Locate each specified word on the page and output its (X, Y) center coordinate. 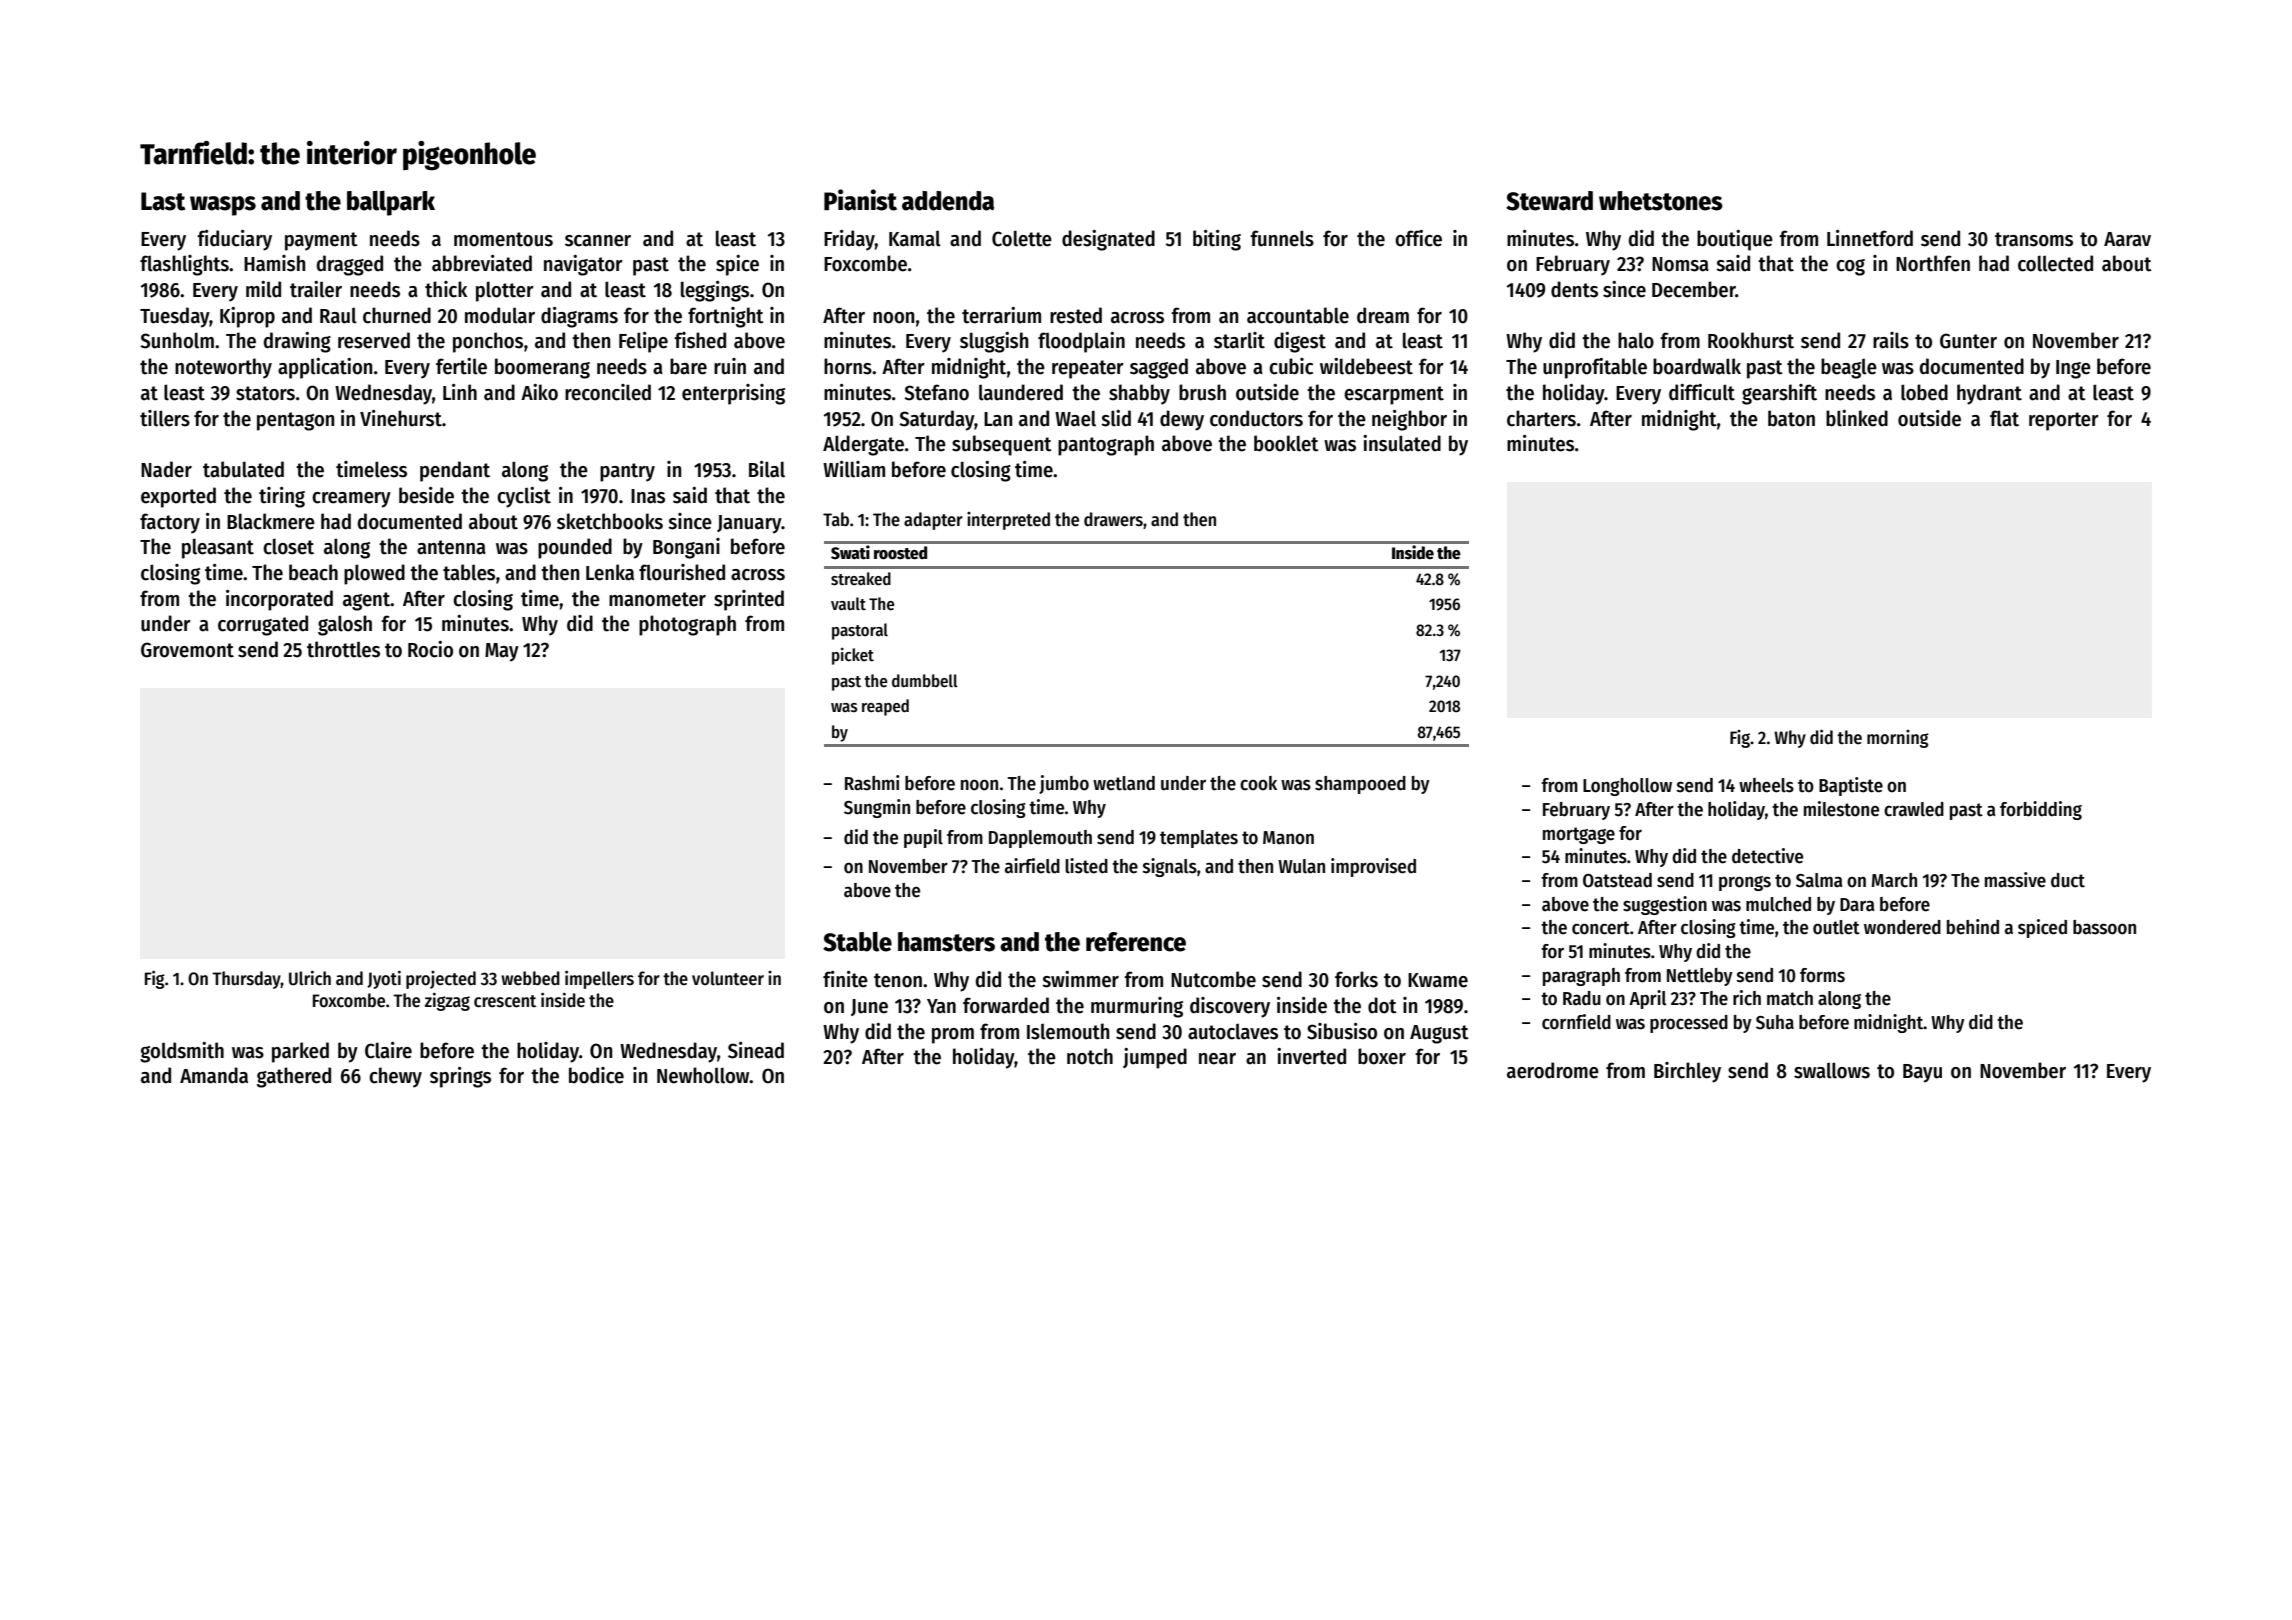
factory (170, 523)
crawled (1914, 809)
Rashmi (872, 783)
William (854, 469)
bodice (596, 1075)
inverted (1311, 1056)
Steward (1549, 201)
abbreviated (482, 263)
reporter (2064, 421)
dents (1574, 289)
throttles (343, 649)
